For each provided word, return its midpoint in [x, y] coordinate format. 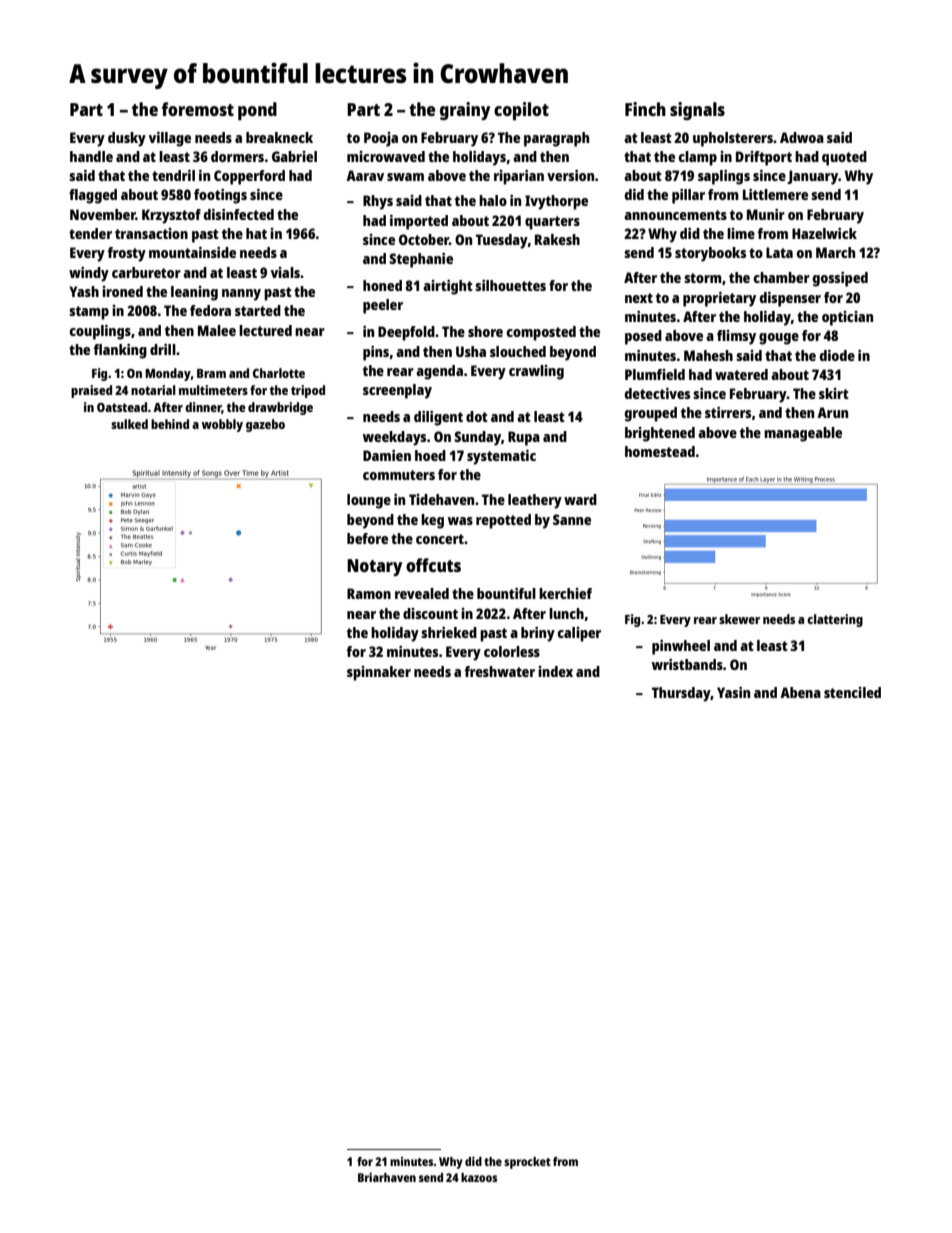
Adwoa [802, 137]
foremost [198, 109]
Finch [645, 109]
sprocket [527, 1163]
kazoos [479, 1177]
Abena [800, 692]
